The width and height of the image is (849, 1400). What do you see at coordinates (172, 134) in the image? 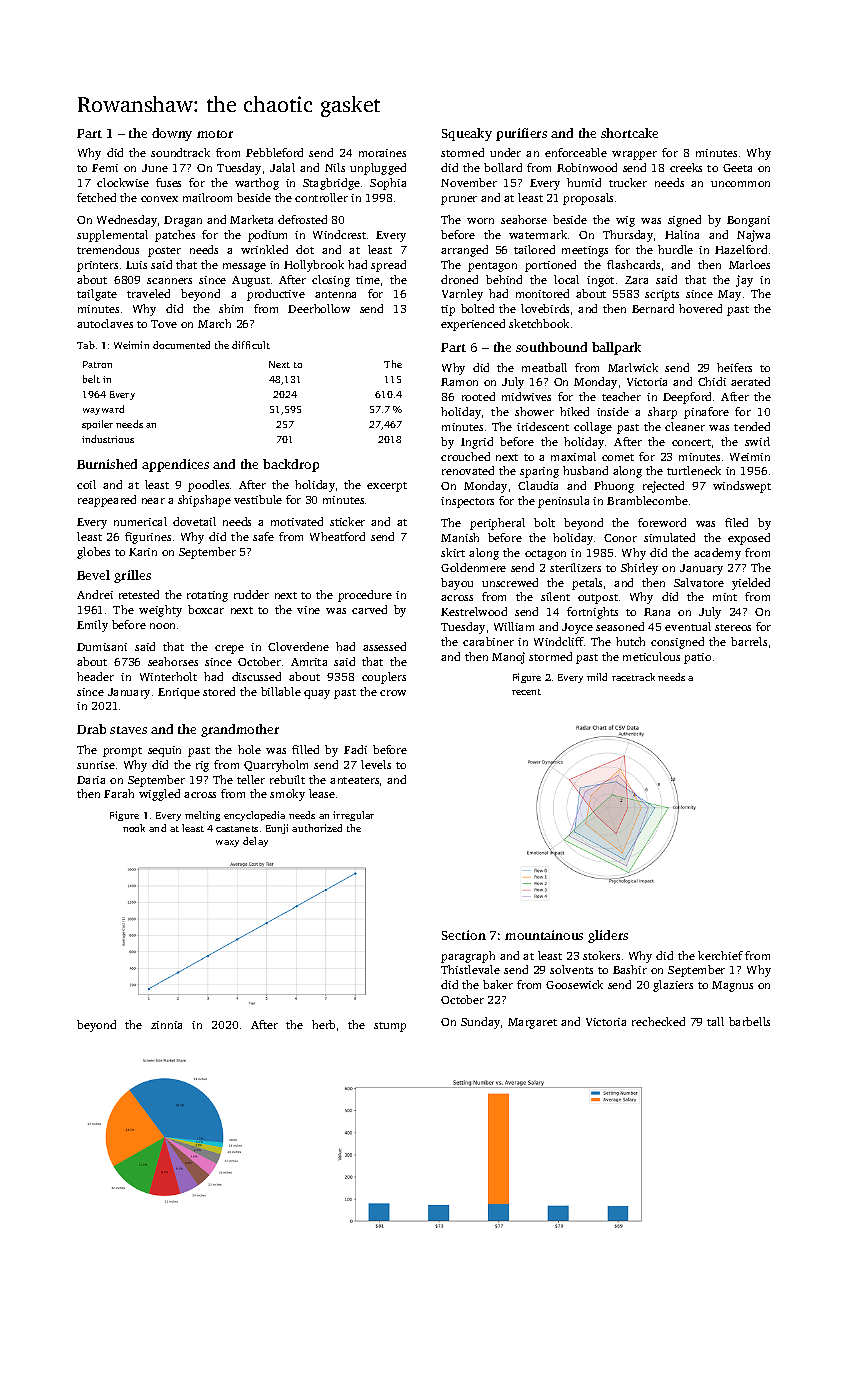
I see `downy` at bounding box center [172, 134].
